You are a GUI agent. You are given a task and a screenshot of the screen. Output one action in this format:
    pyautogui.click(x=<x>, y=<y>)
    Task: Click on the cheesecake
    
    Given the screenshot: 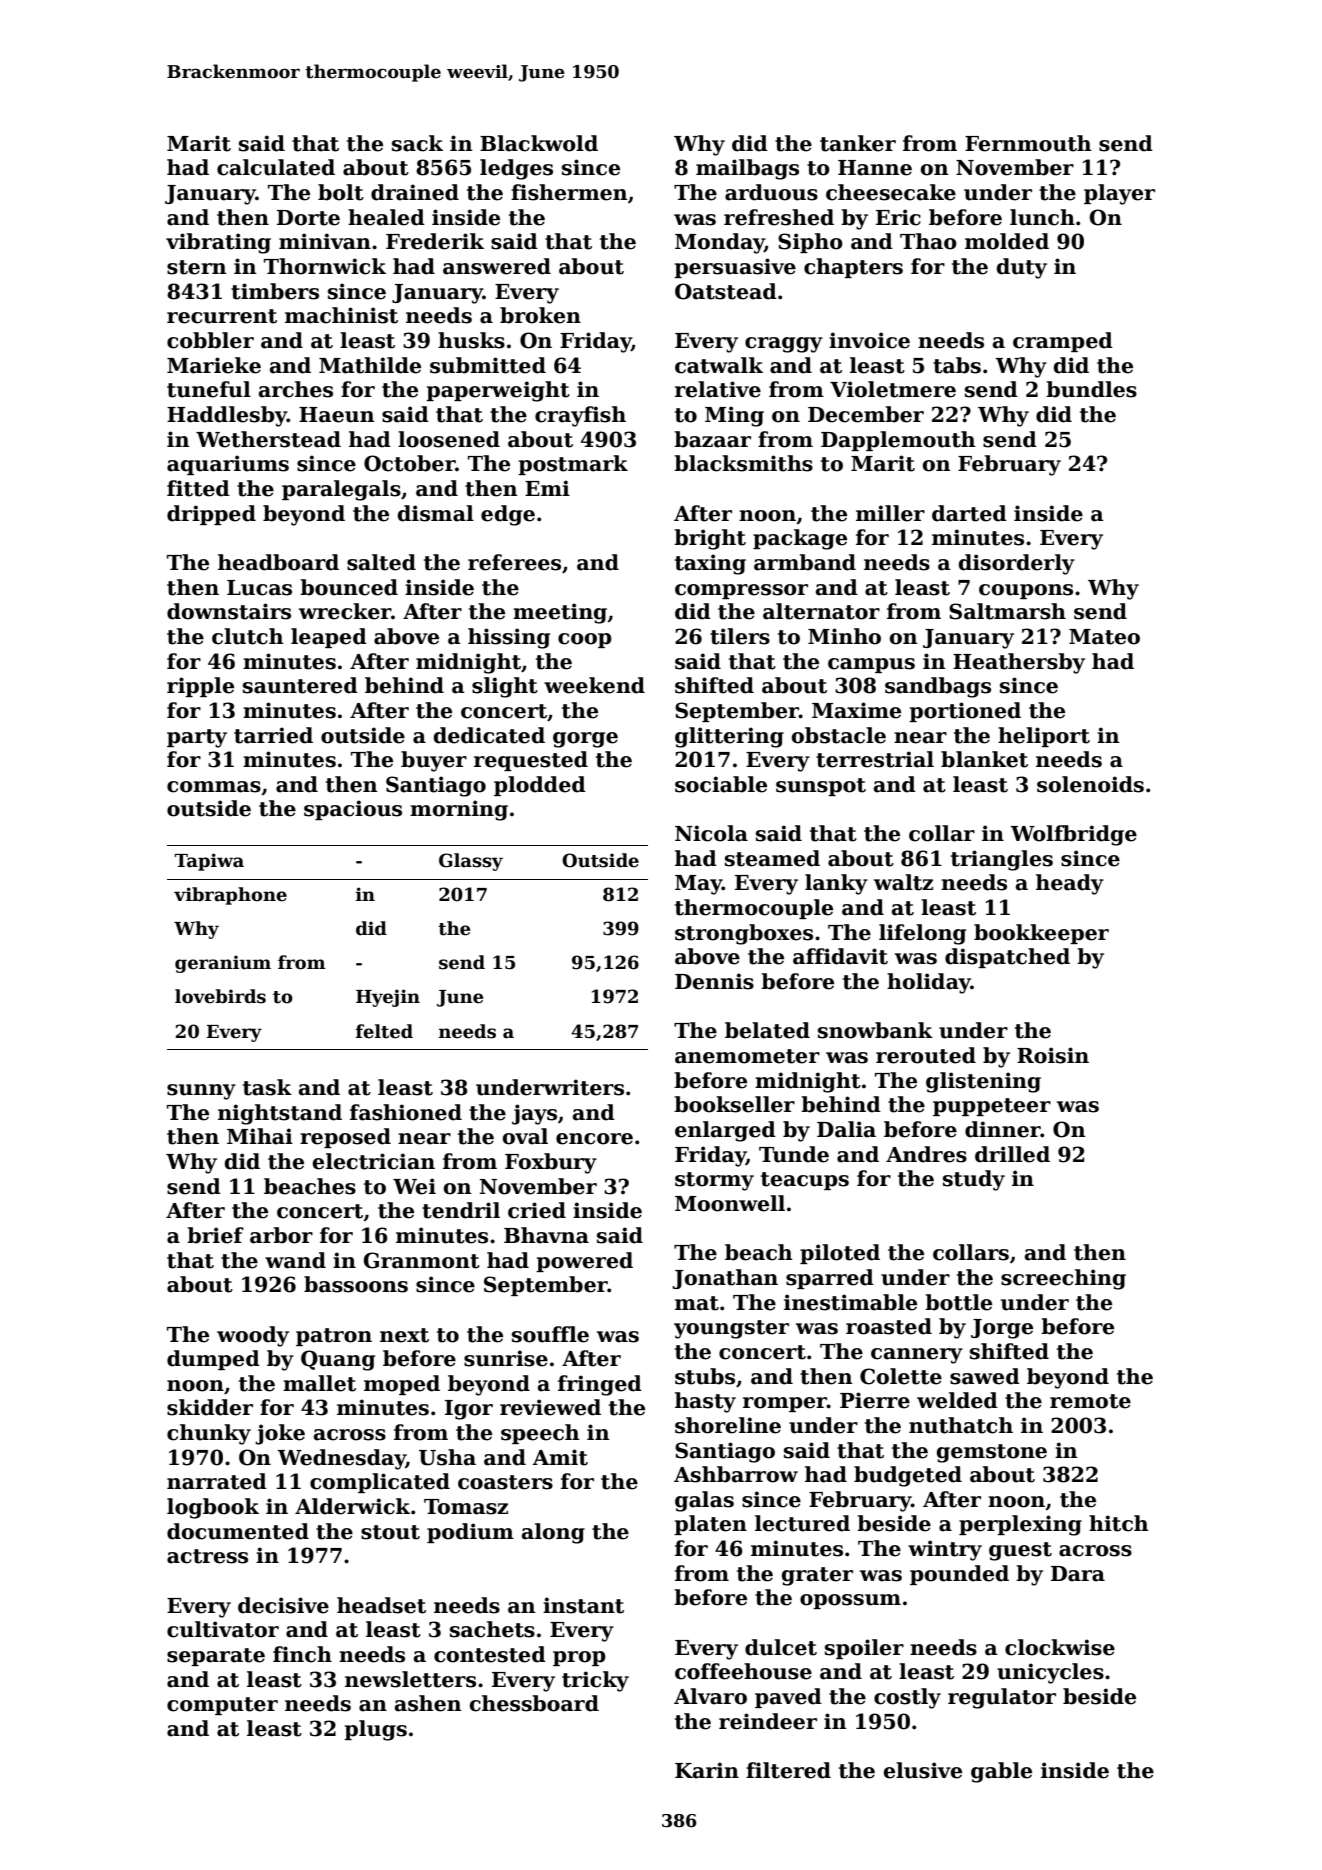 What is the action you would take?
    pyautogui.click(x=891, y=192)
